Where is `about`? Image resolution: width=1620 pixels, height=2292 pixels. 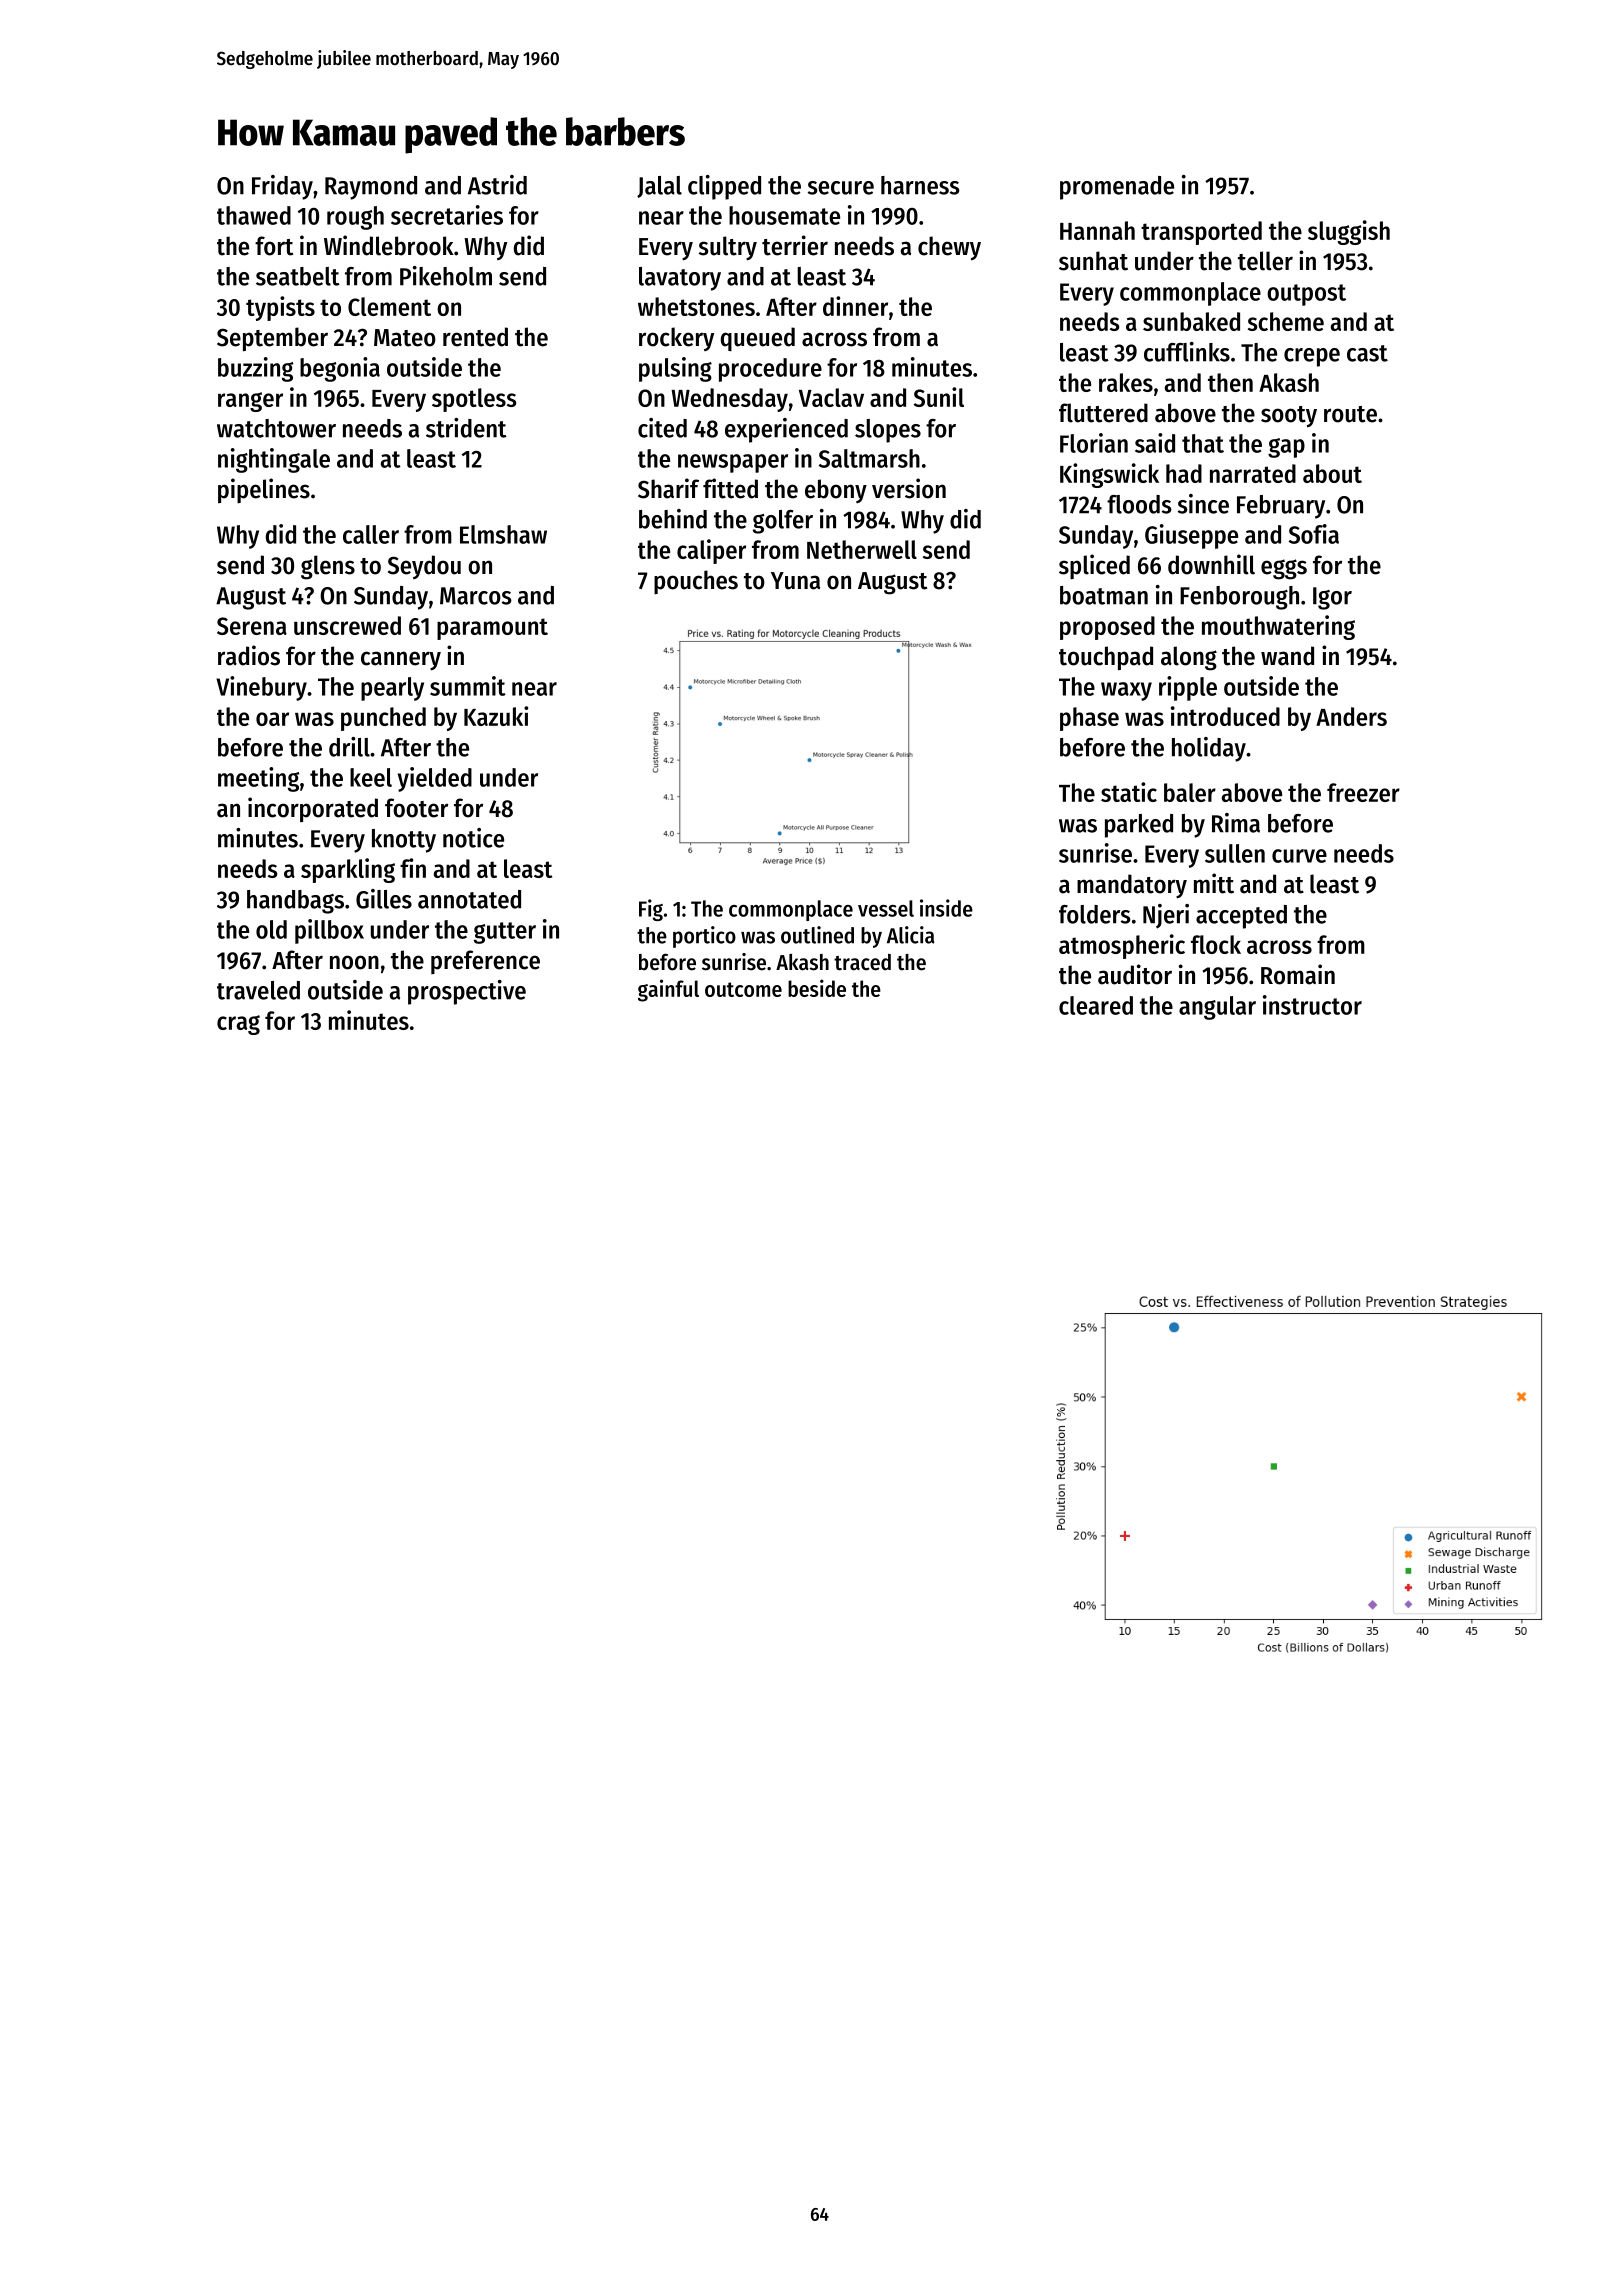 about is located at coordinates (1332, 473).
